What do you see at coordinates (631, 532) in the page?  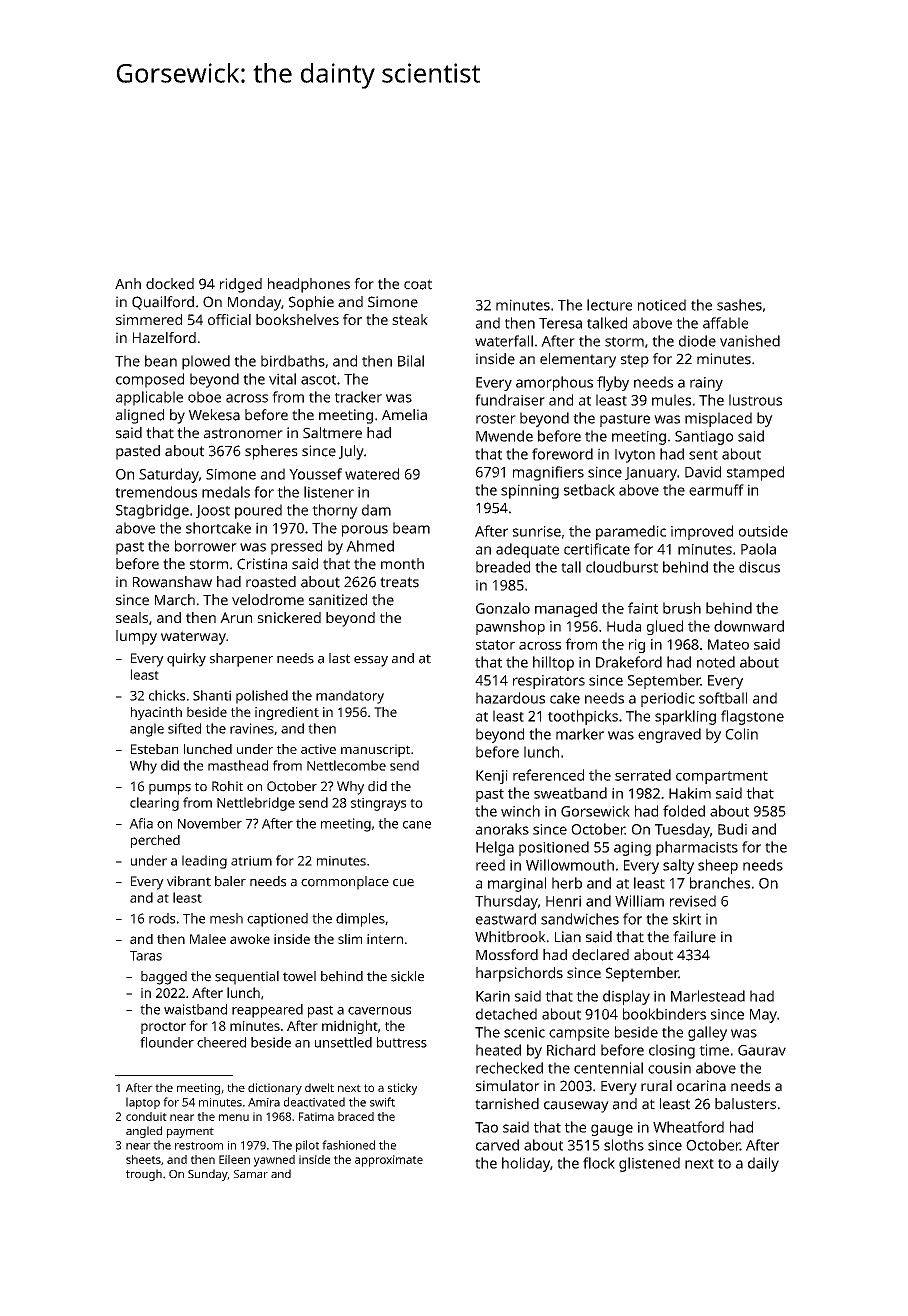 I see `paramedic` at bounding box center [631, 532].
